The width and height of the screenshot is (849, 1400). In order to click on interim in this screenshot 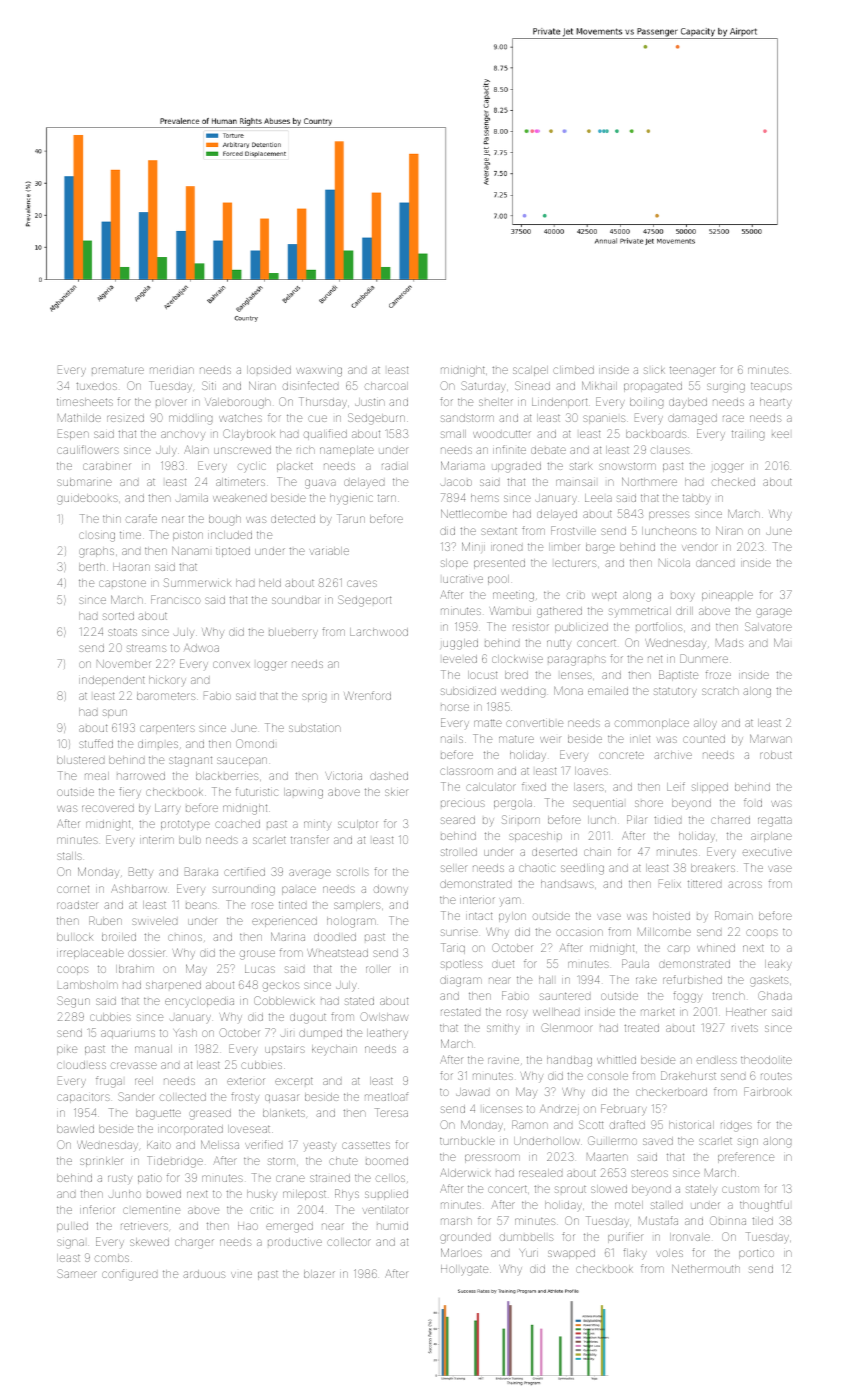, I will do `click(157, 840)`.
